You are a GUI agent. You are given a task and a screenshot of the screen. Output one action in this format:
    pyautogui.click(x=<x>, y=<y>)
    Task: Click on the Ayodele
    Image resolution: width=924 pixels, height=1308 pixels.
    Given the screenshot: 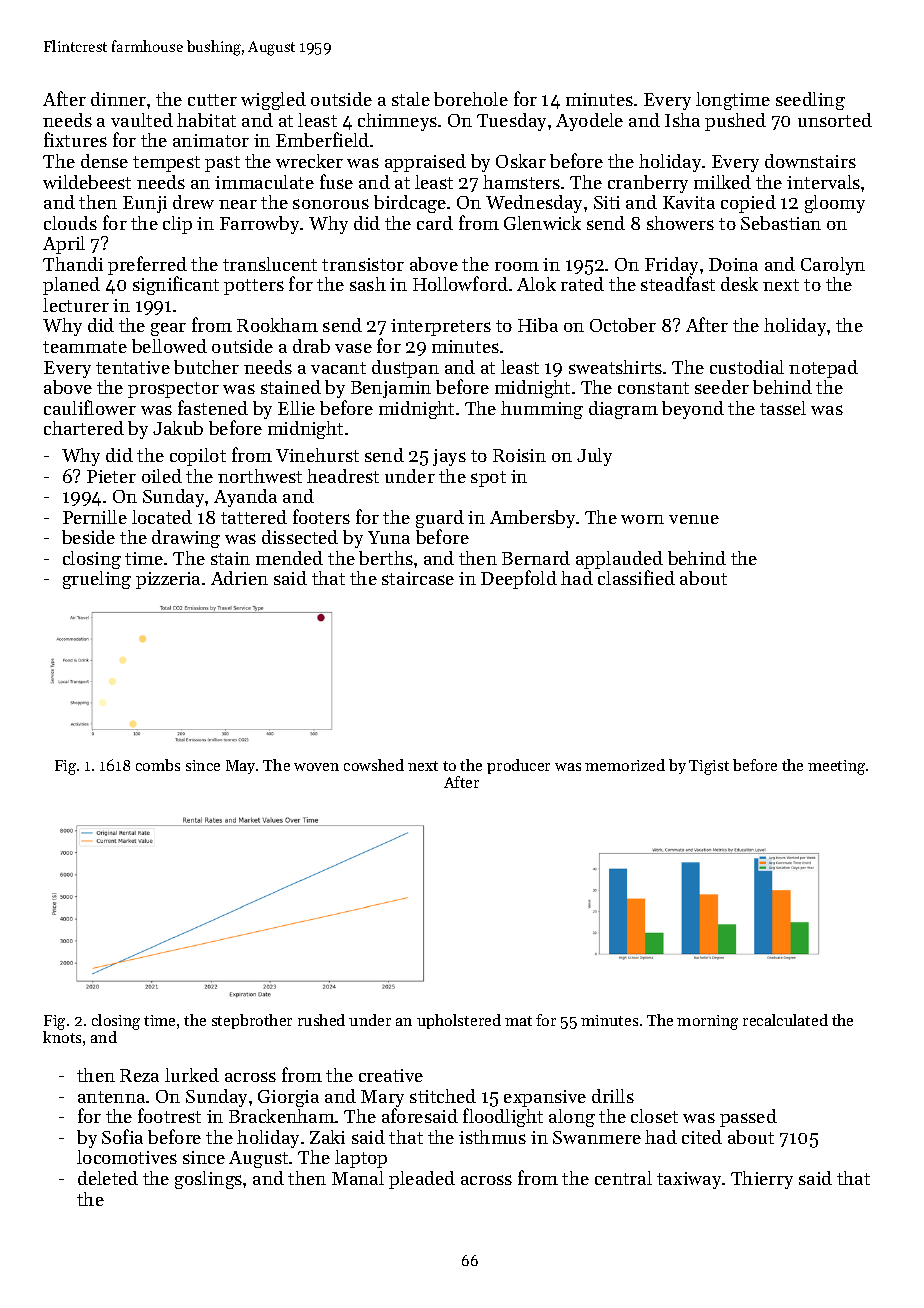 What is the action you would take?
    pyautogui.click(x=589, y=122)
